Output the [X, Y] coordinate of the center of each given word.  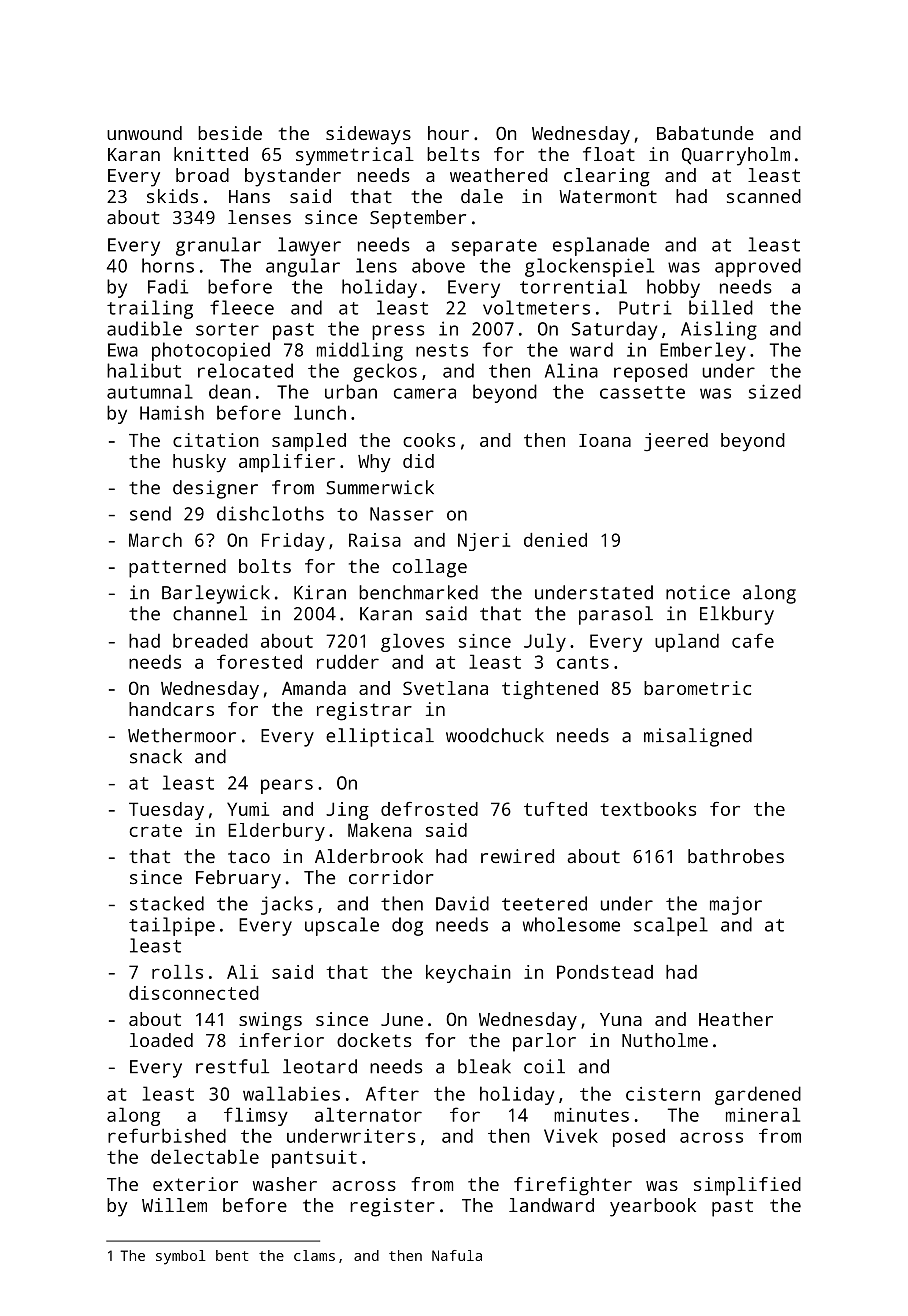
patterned [177, 568]
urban [351, 391]
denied [555, 540]
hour [448, 133]
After [392, 1093]
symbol [181, 1257]
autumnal [150, 391]
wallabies [291, 1093]
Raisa [375, 540]
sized [774, 391]
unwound [144, 133]
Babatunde [705, 133]
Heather [736, 1019]
